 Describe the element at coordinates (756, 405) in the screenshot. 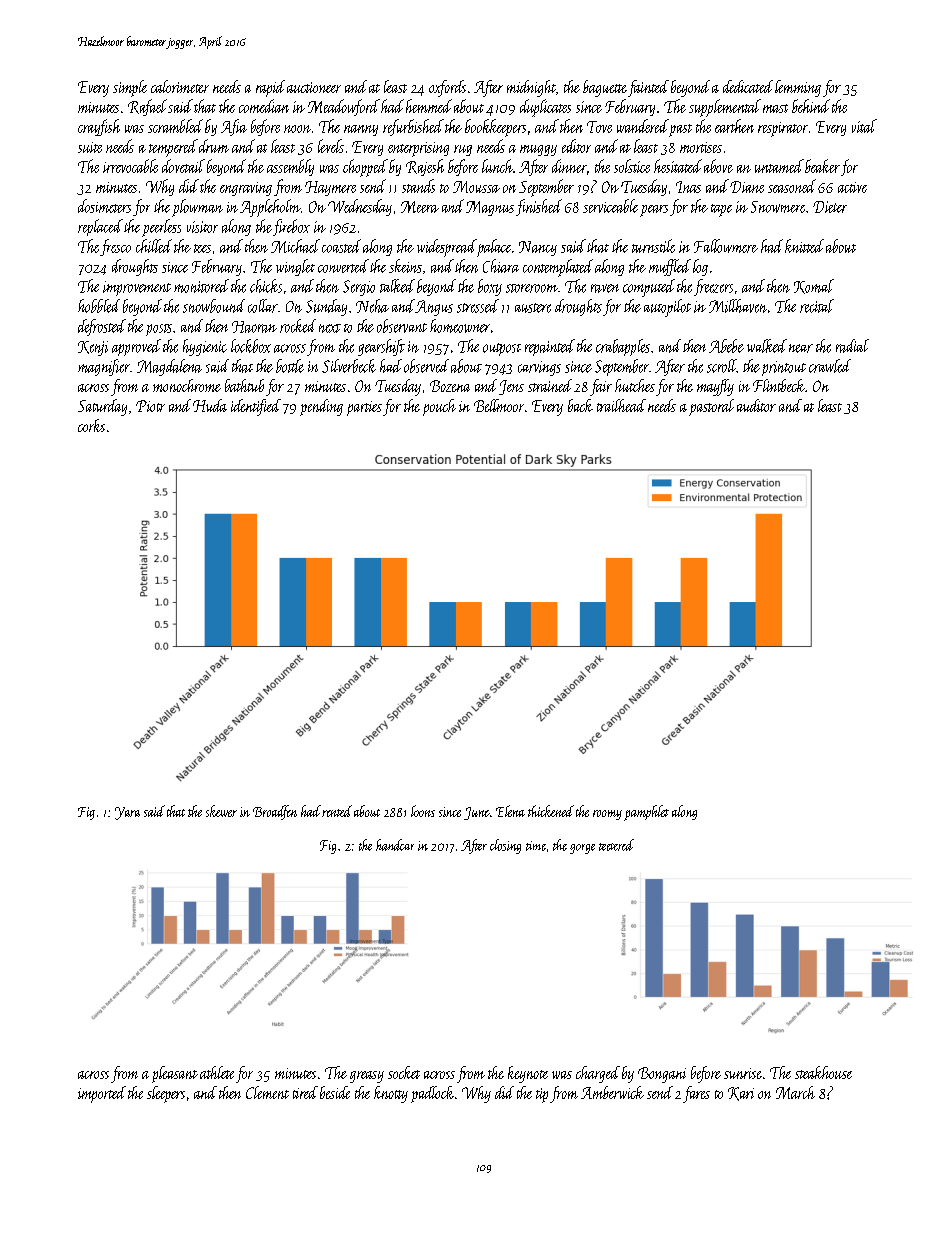

I see `auditor` at that location.
